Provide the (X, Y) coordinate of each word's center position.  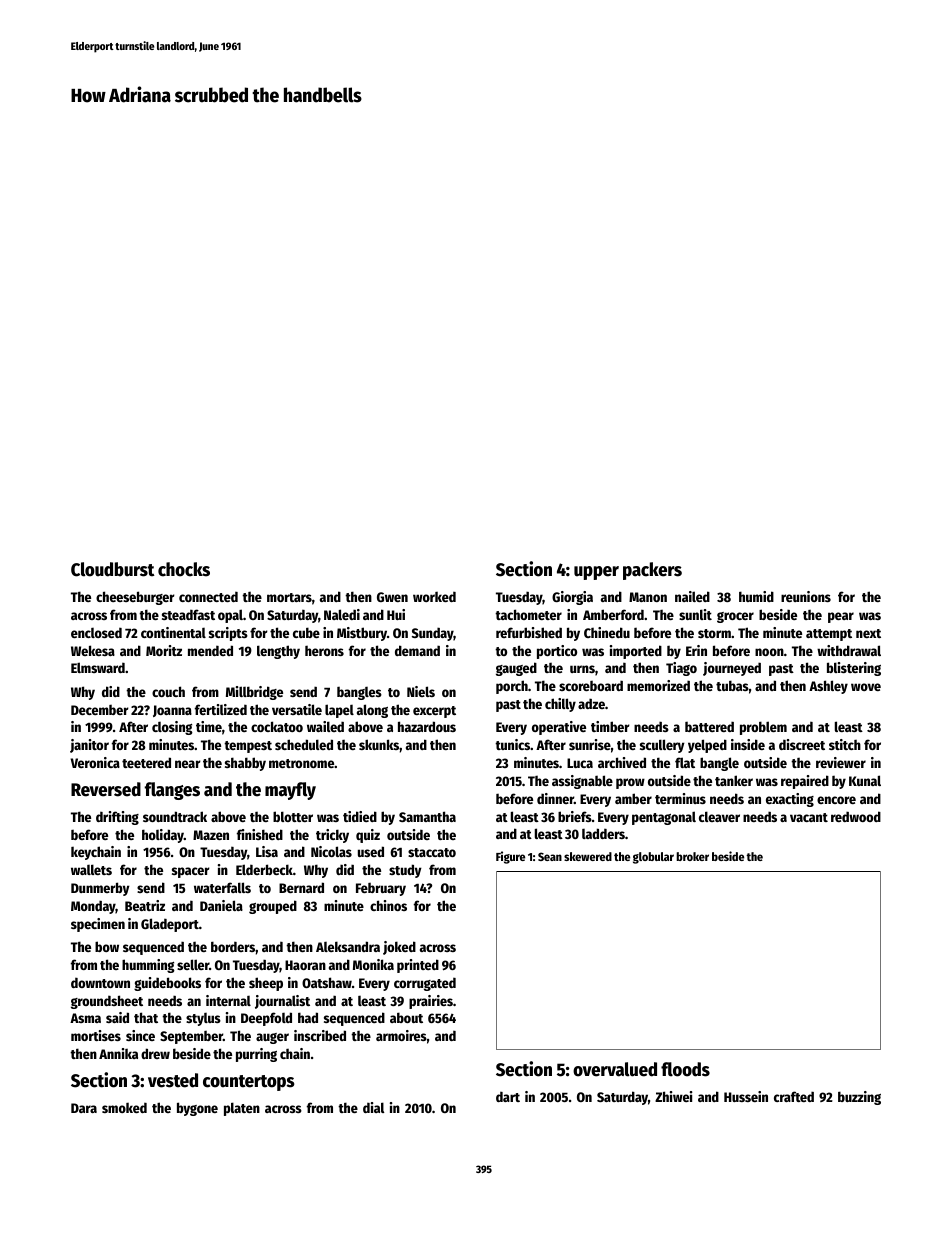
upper (596, 573)
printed (418, 966)
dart (508, 1096)
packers (652, 571)
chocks (184, 569)
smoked (124, 1107)
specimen (98, 925)
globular (653, 858)
